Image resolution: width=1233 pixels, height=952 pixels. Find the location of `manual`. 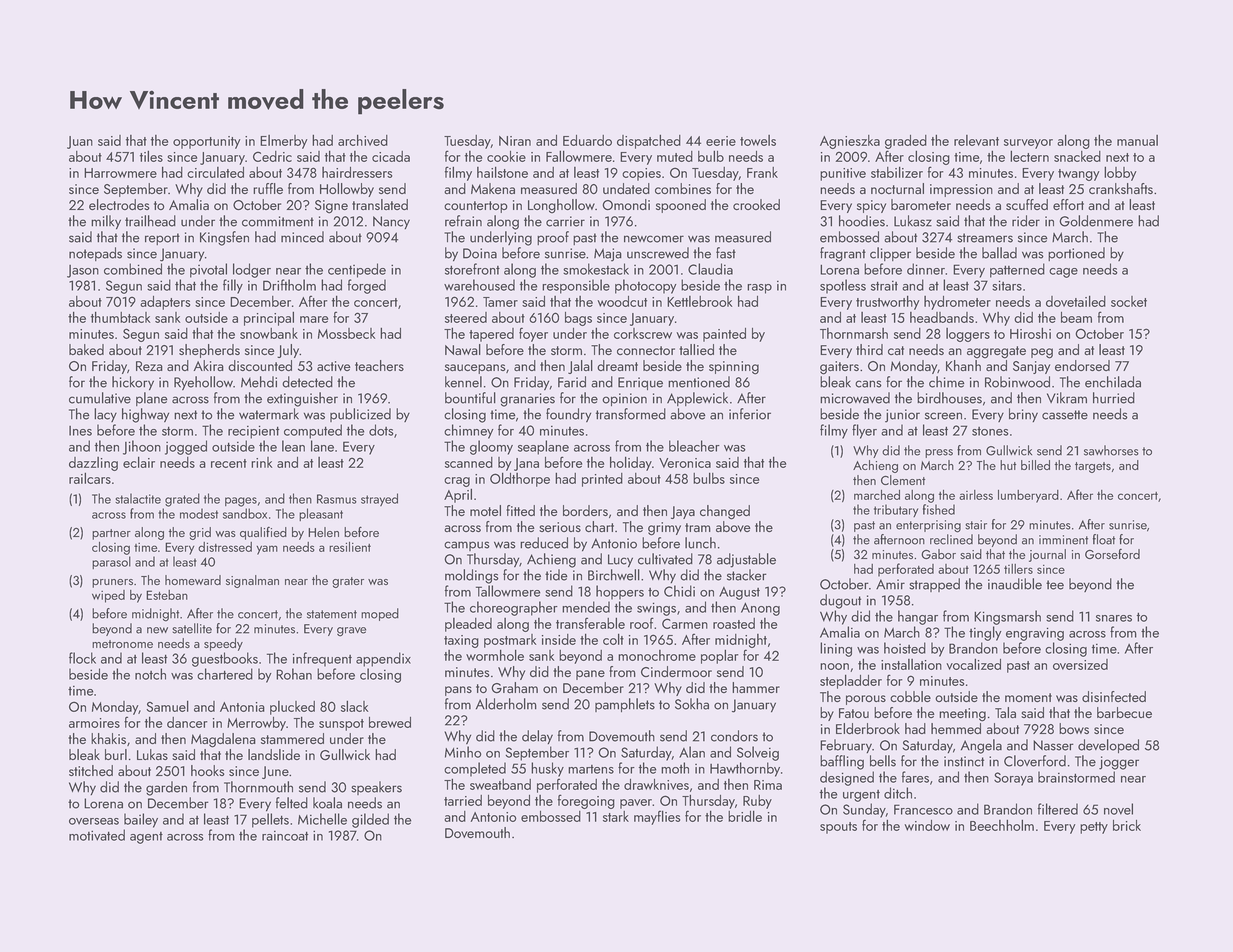

manual is located at coordinates (1137, 140).
